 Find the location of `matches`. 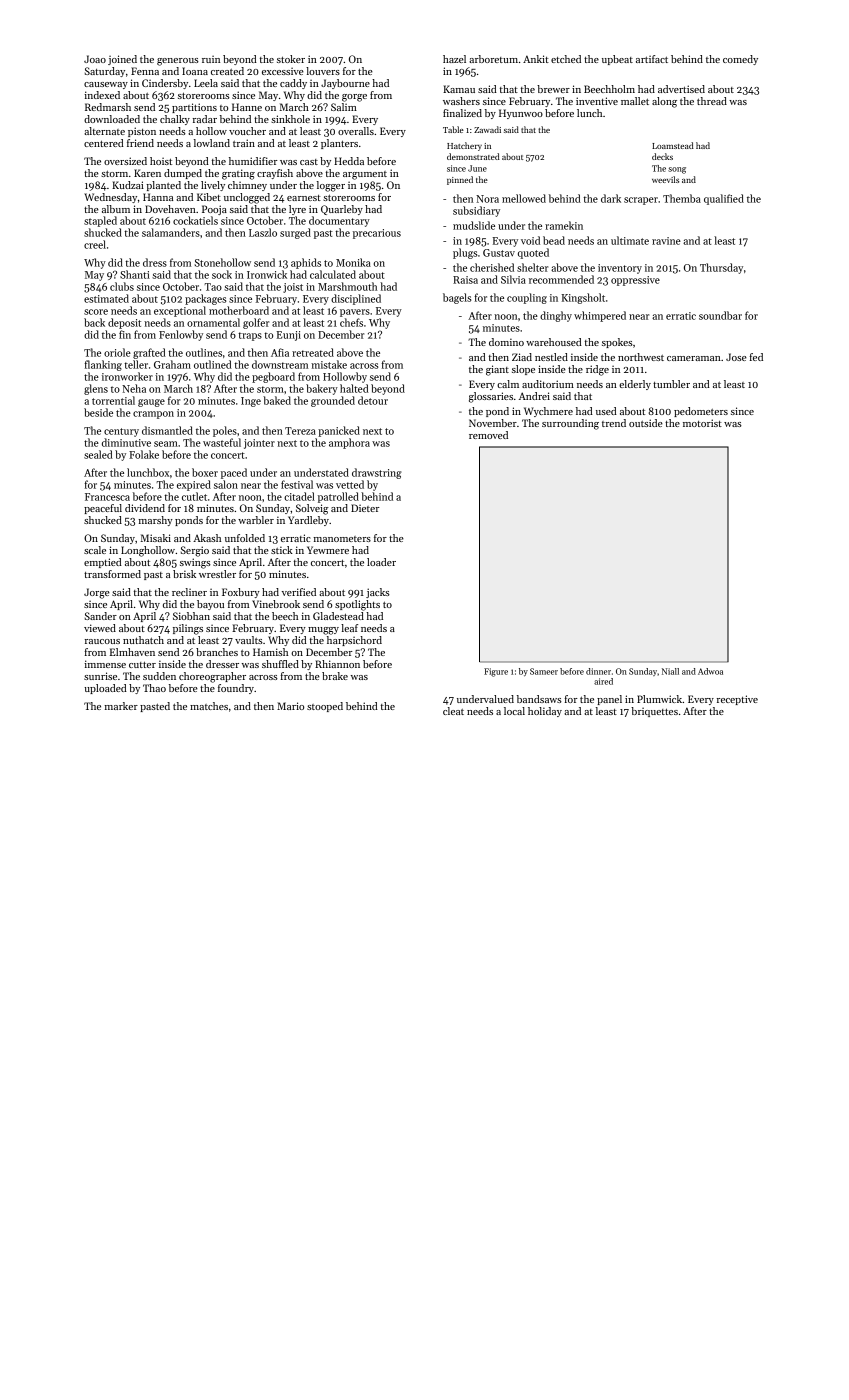

matches is located at coordinates (209, 706).
